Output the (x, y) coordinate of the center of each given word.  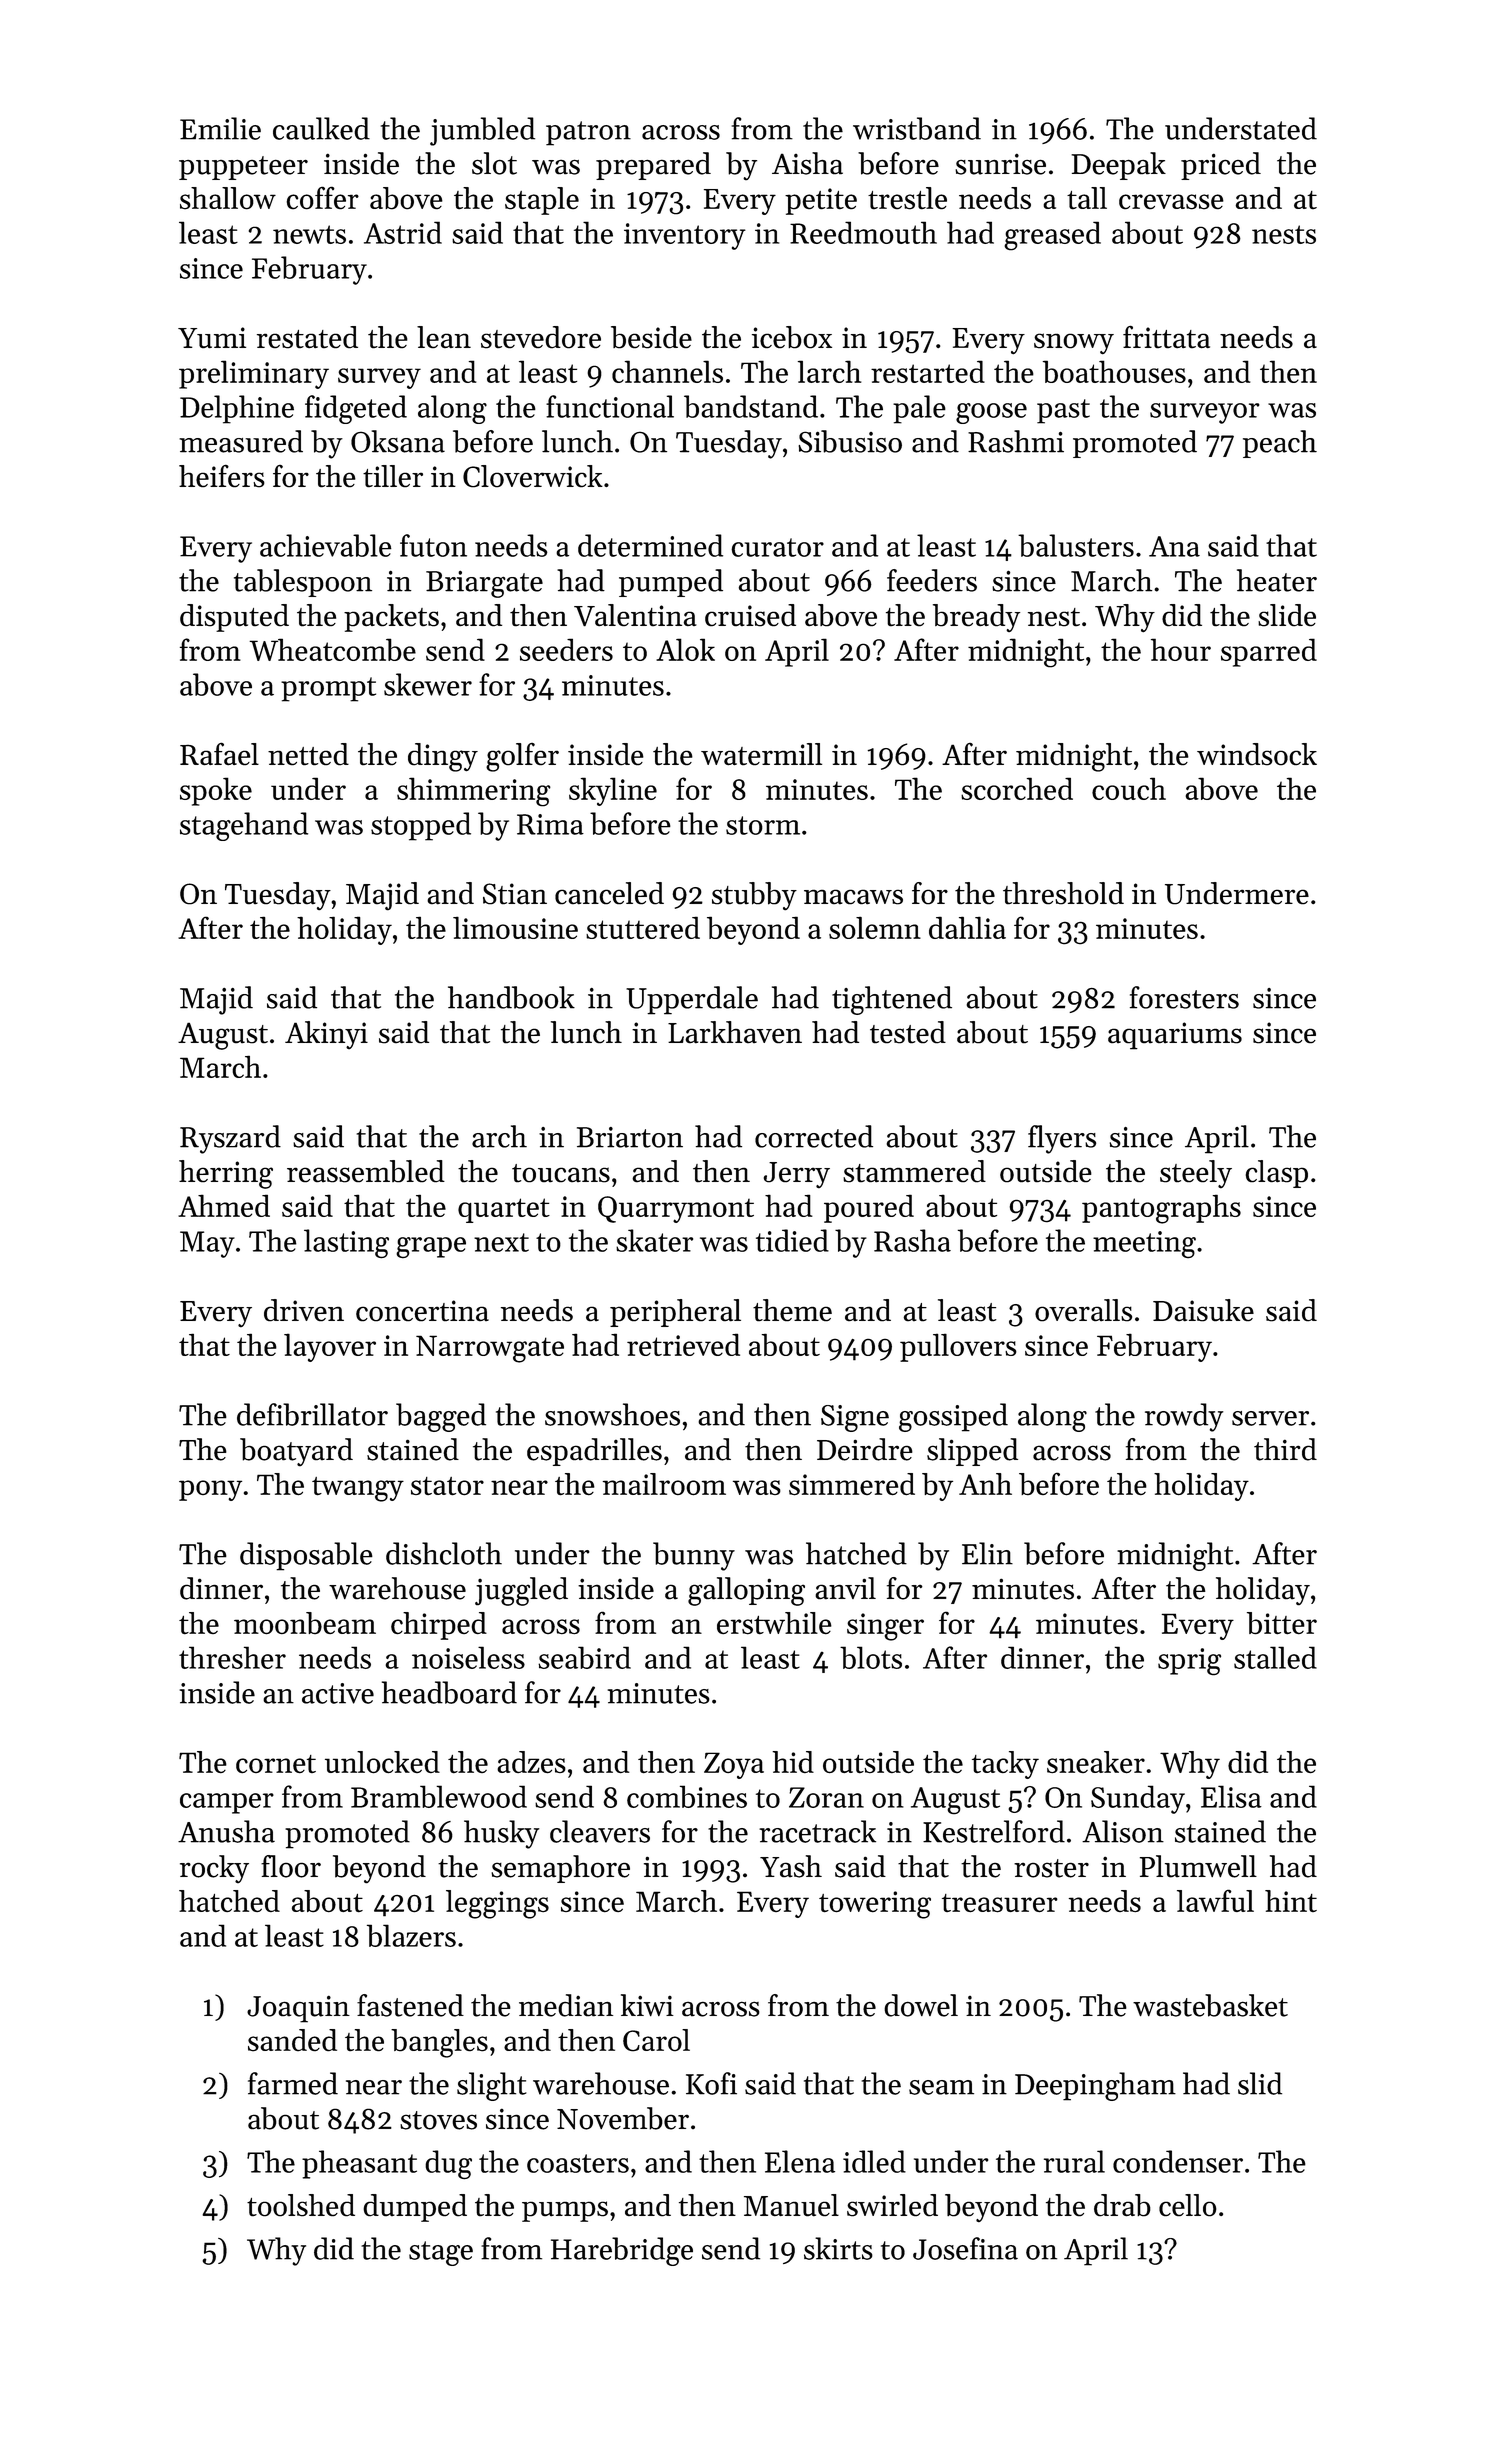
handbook (511, 997)
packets (391, 618)
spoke (216, 791)
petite (821, 201)
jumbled (482, 131)
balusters (1076, 545)
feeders (932, 580)
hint (1291, 1901)
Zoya (734, 1765)
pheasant (359, 2164)
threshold (1063, 893)
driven (304, 1310)
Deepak (1118, 166)
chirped (439, 1626)
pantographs (1161, 1209)
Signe (855, 1418)
